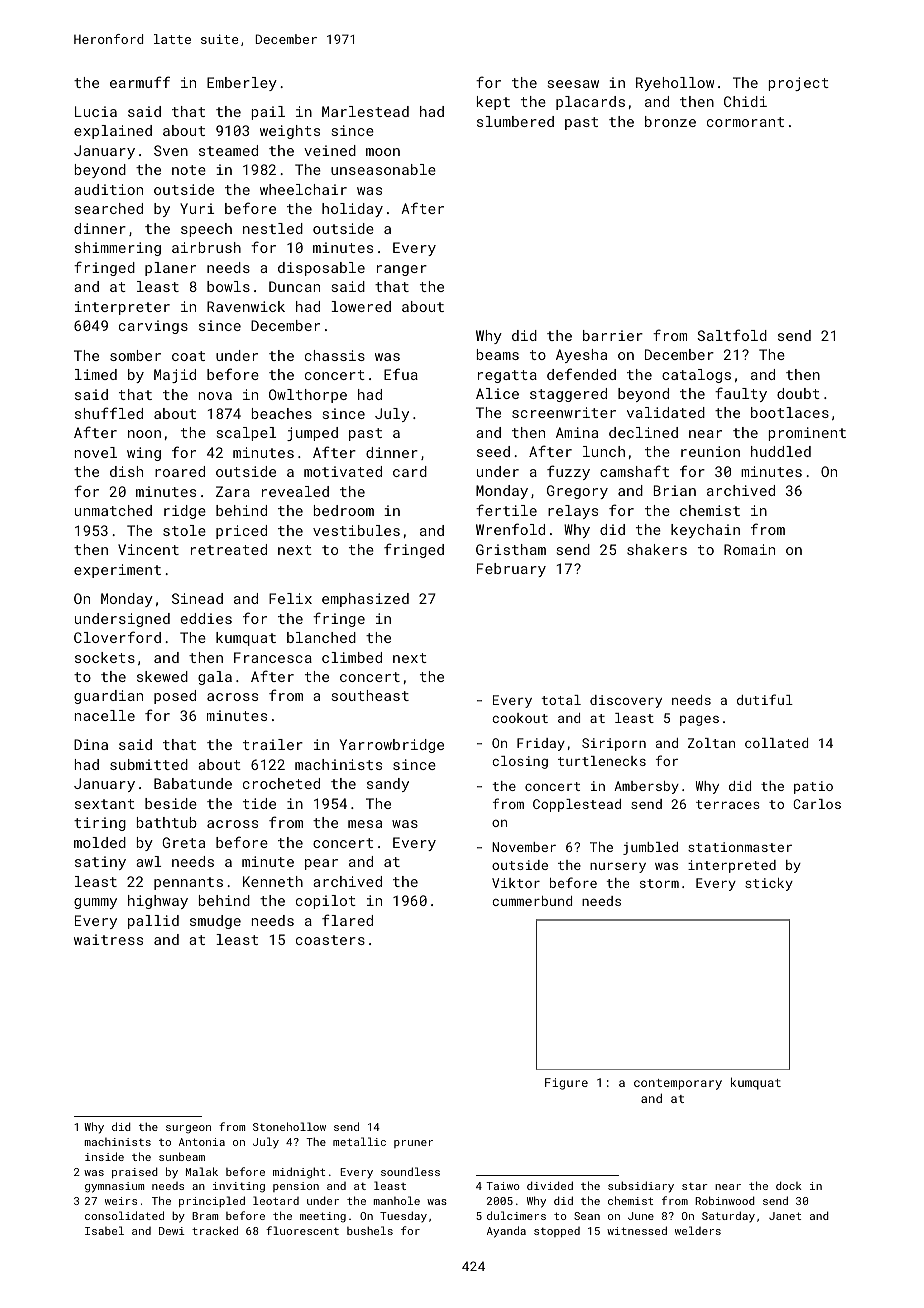 The width and height of the document is (924, 1308). What do you see at coordinates (370, 695) in the document?
I see `southeast` at bounding box center [370, 695].
